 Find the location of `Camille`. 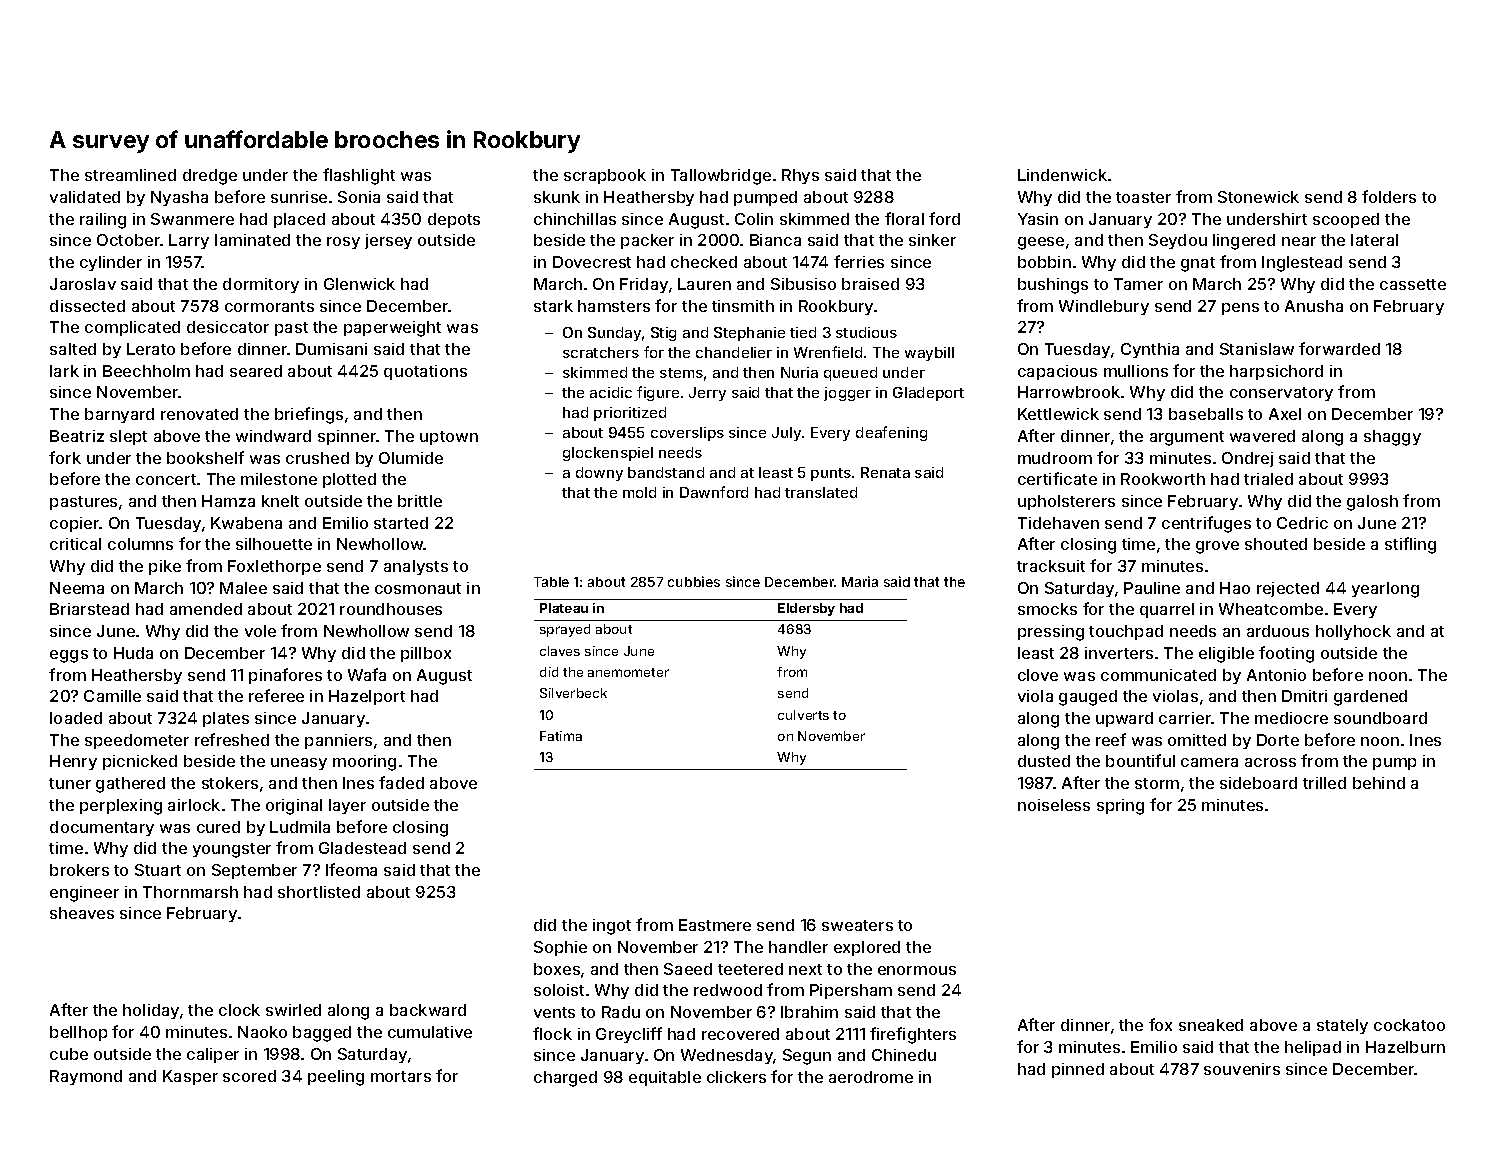

Camille is located at coordinates (112, 696).
